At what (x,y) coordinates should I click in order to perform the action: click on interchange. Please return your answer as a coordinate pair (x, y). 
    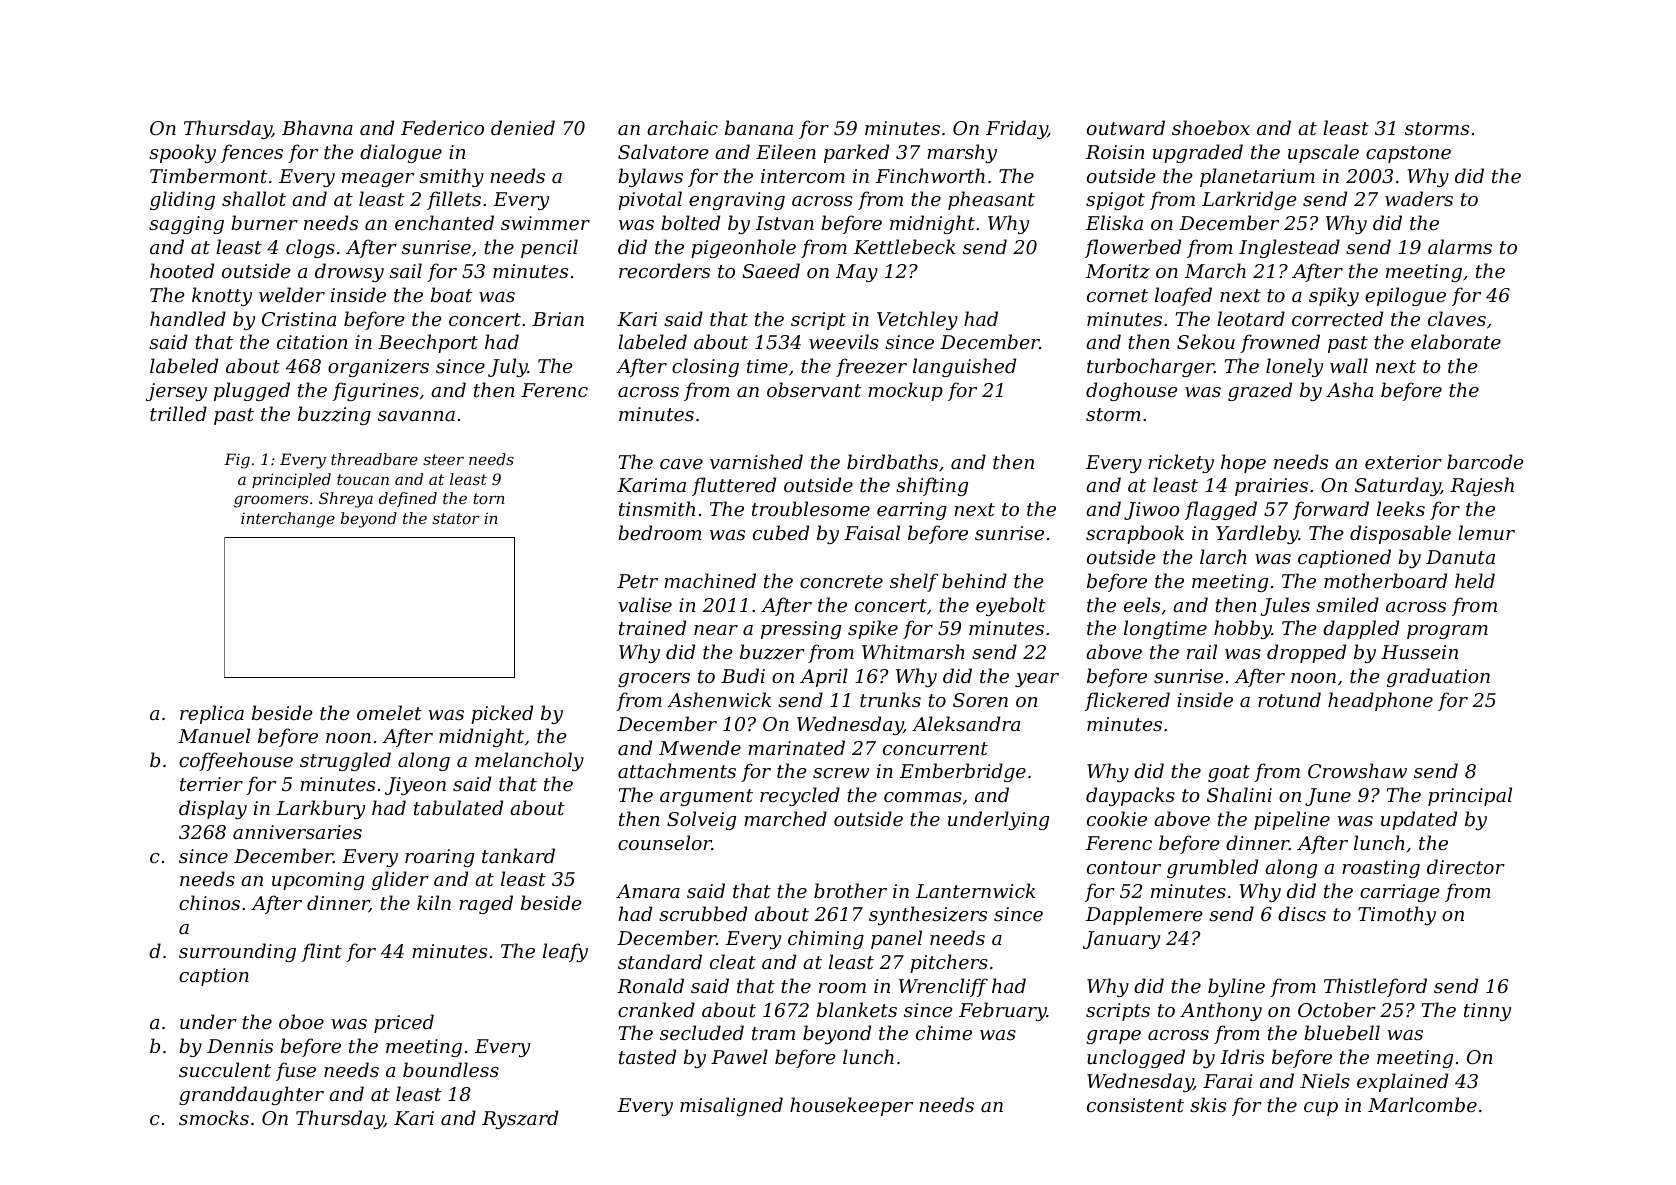
    Looking at the image, I should click on (288, 520).
